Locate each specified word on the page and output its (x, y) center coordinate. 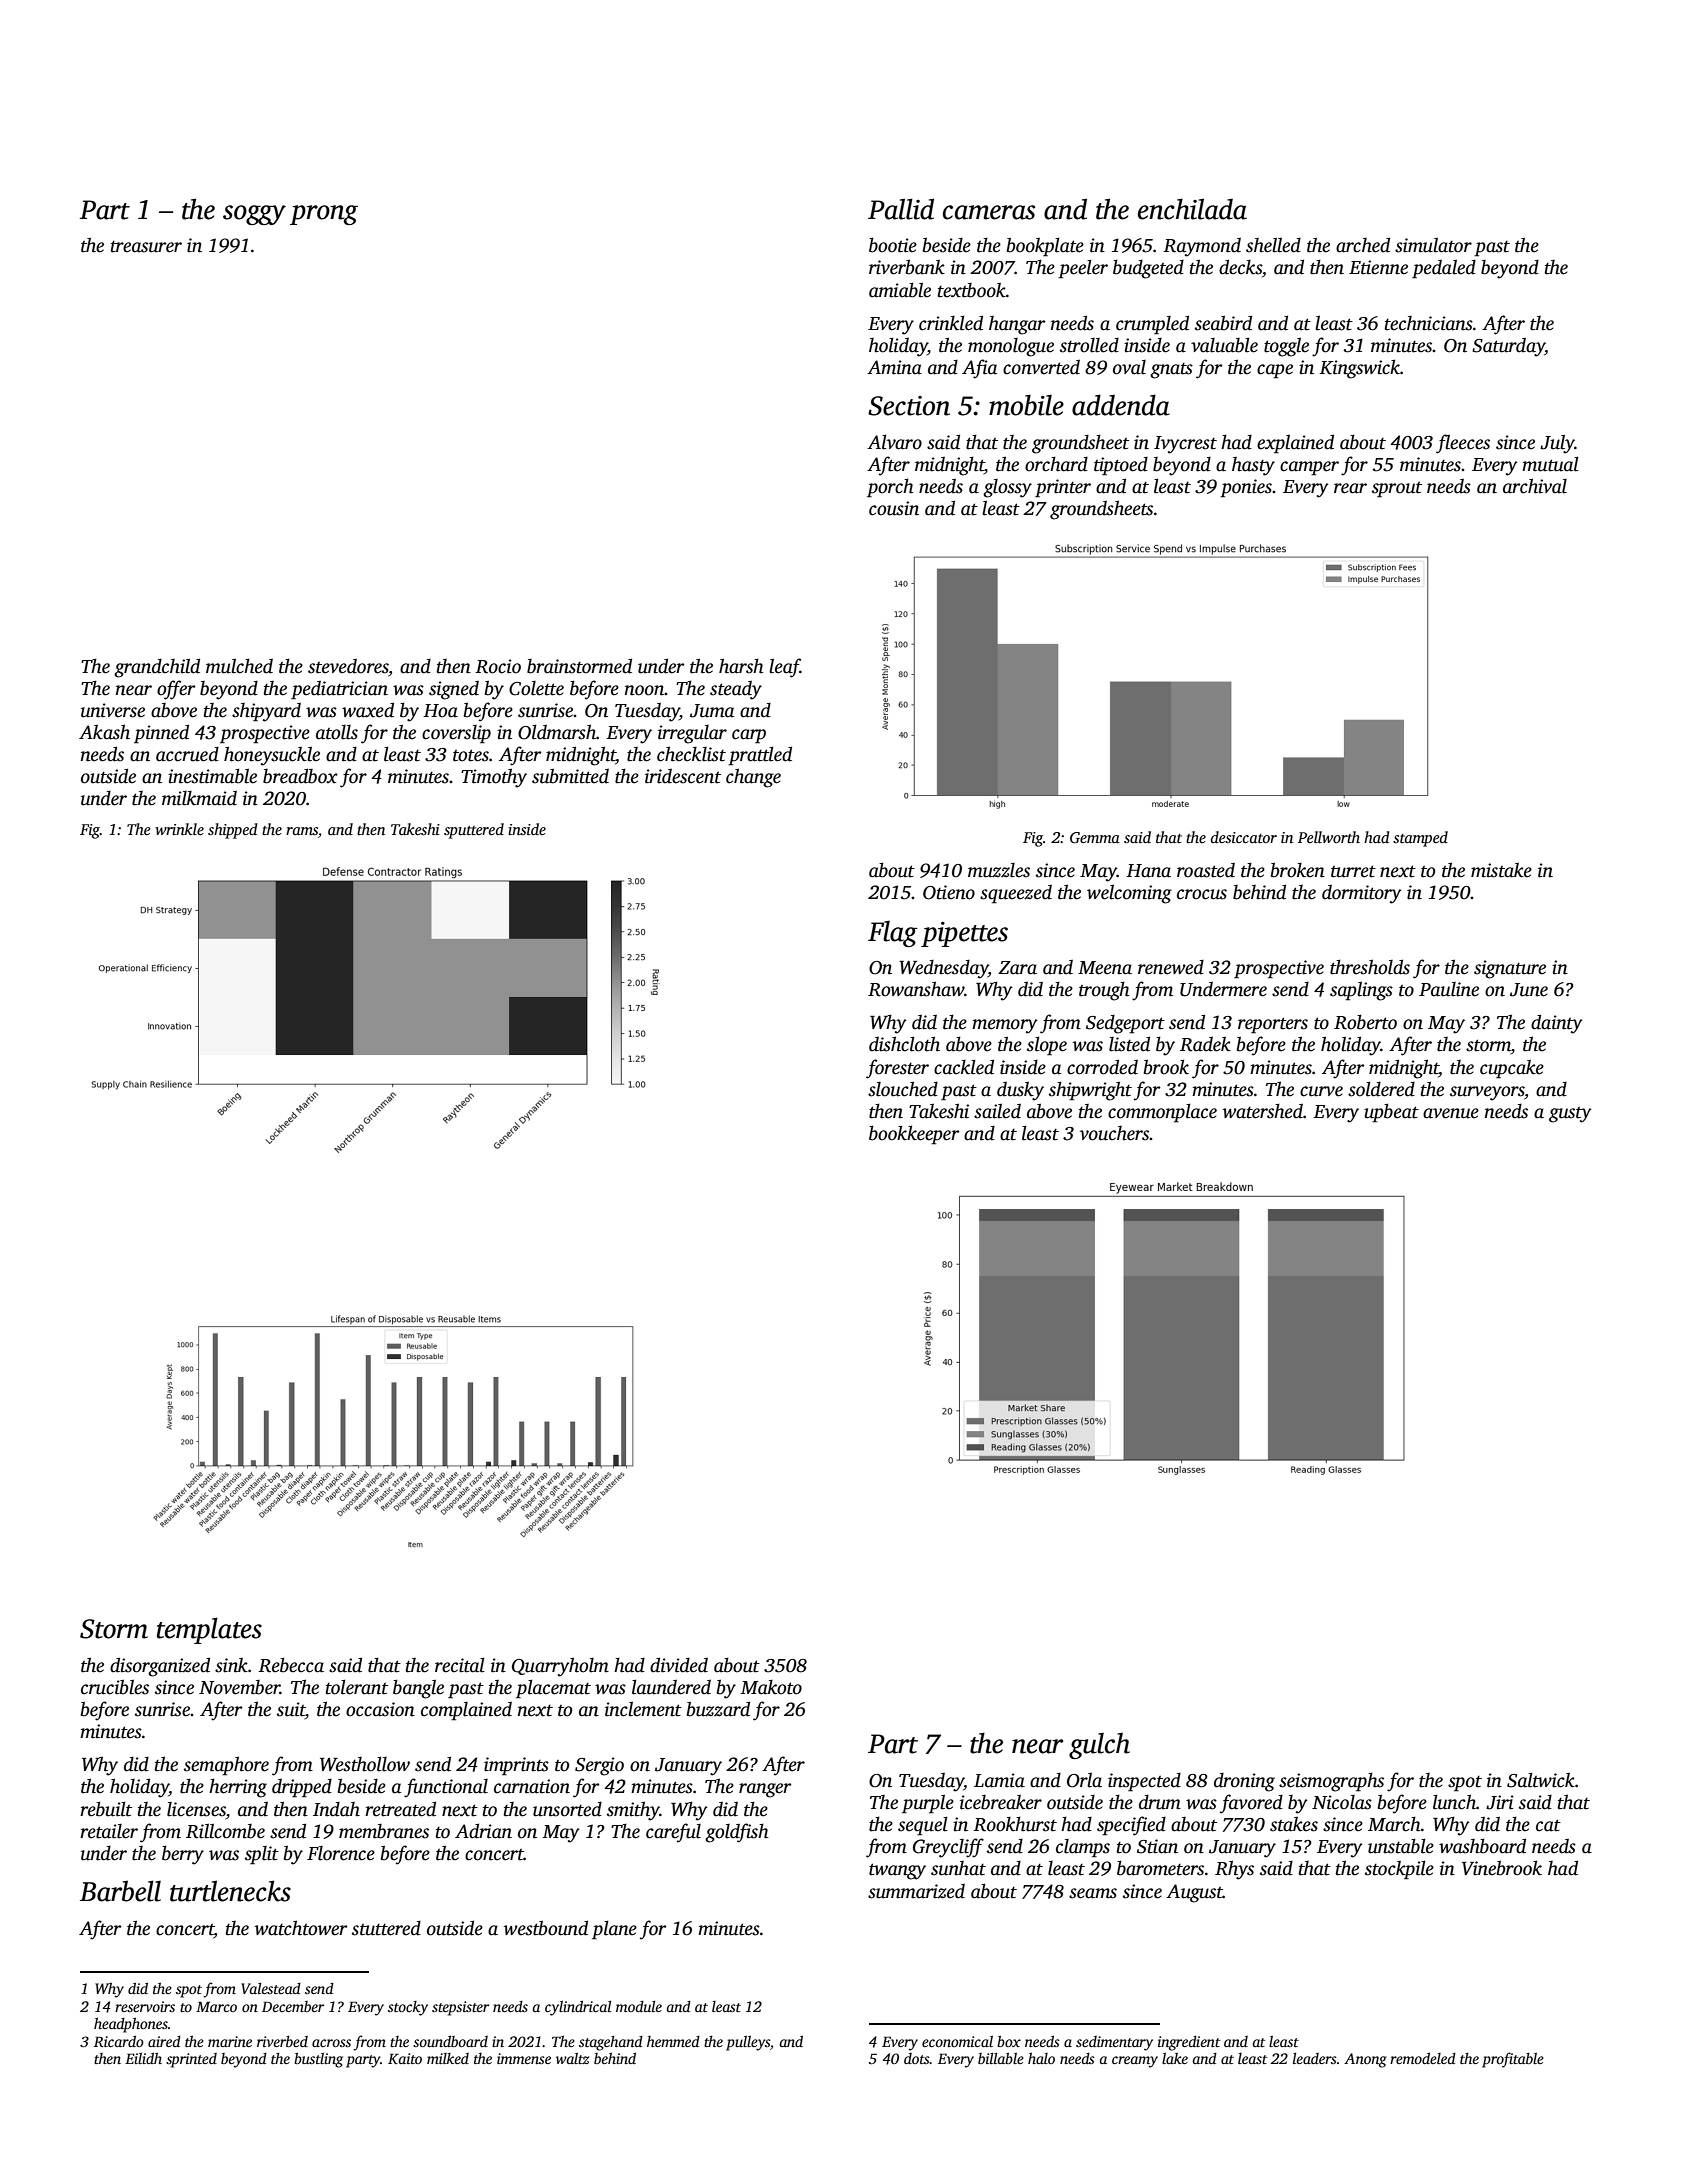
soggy (254, 215)
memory (1005, 1026)
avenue (1451, 1113)
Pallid (901, 209)
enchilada (1192, 209)
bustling (318, 2060)
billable (1001, 2058)
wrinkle (179, 829)
